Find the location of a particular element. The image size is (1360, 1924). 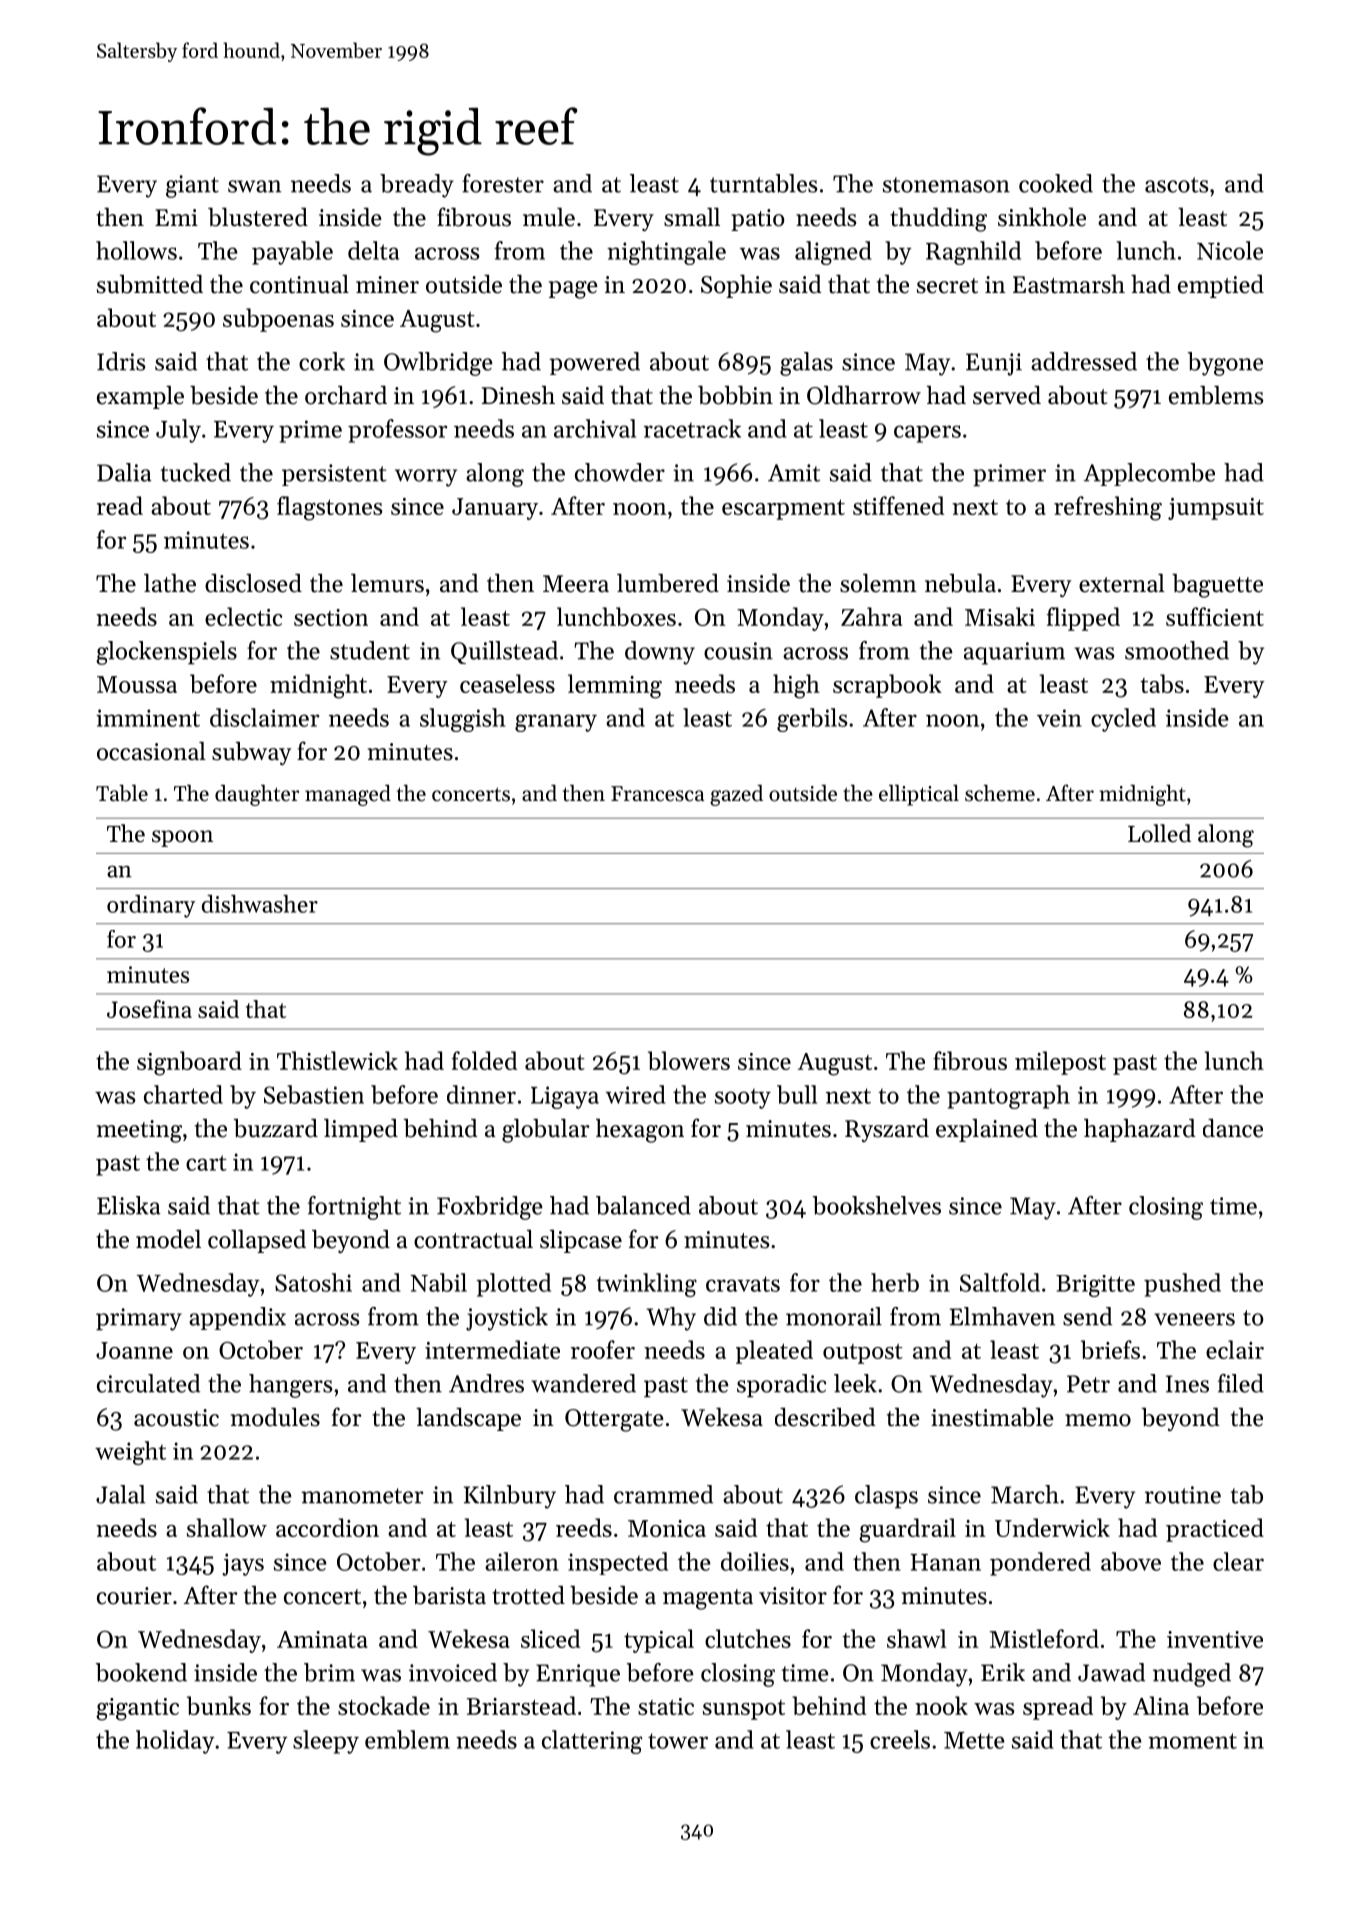

Elmhaven is located at coordinates (1002, 1316).
